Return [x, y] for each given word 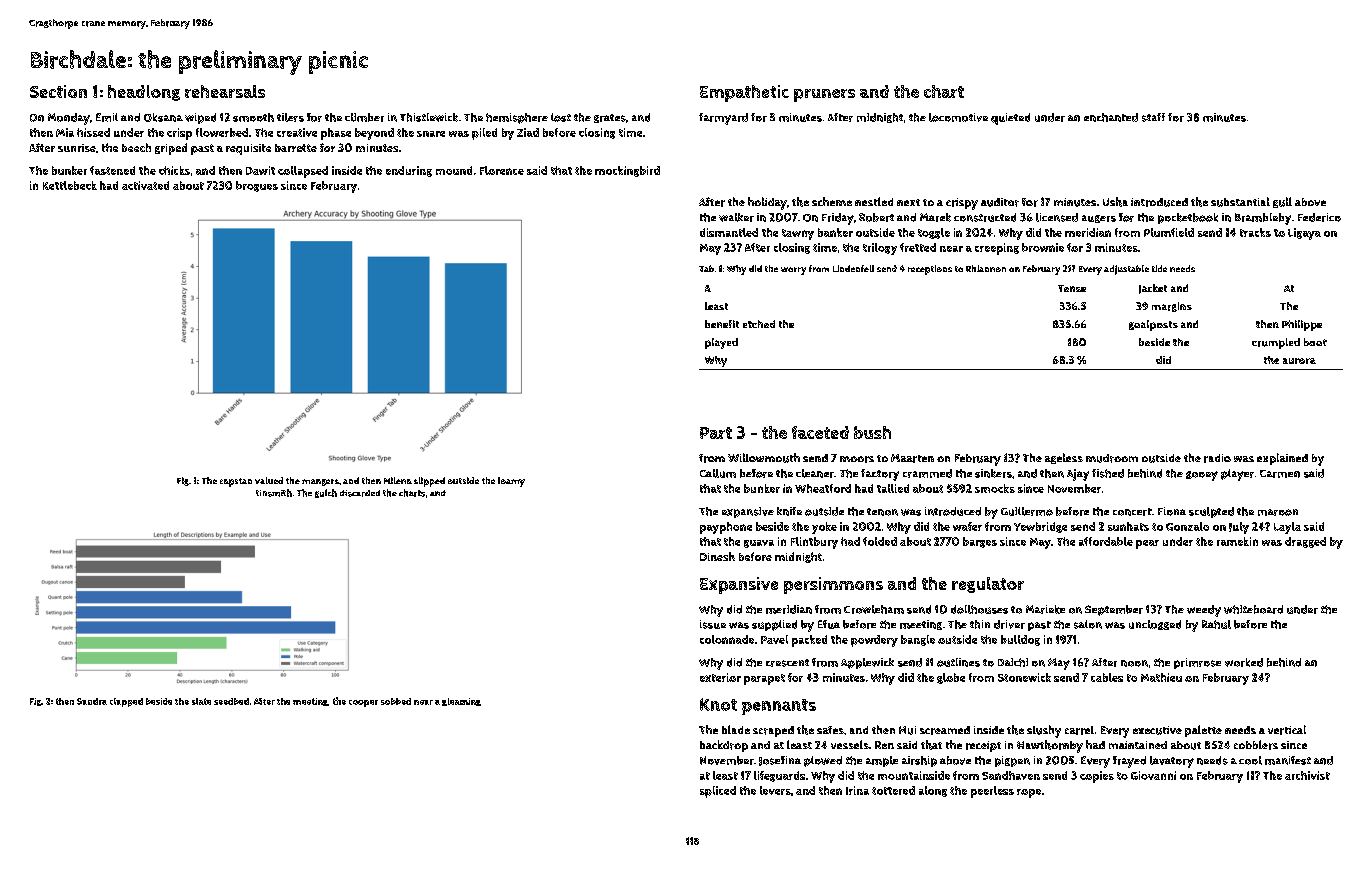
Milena [398, 480]
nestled [874, 201]
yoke [824, 528]
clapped [126, 702]
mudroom [1112, 458]
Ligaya [1304, 234]
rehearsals [225, 91]
